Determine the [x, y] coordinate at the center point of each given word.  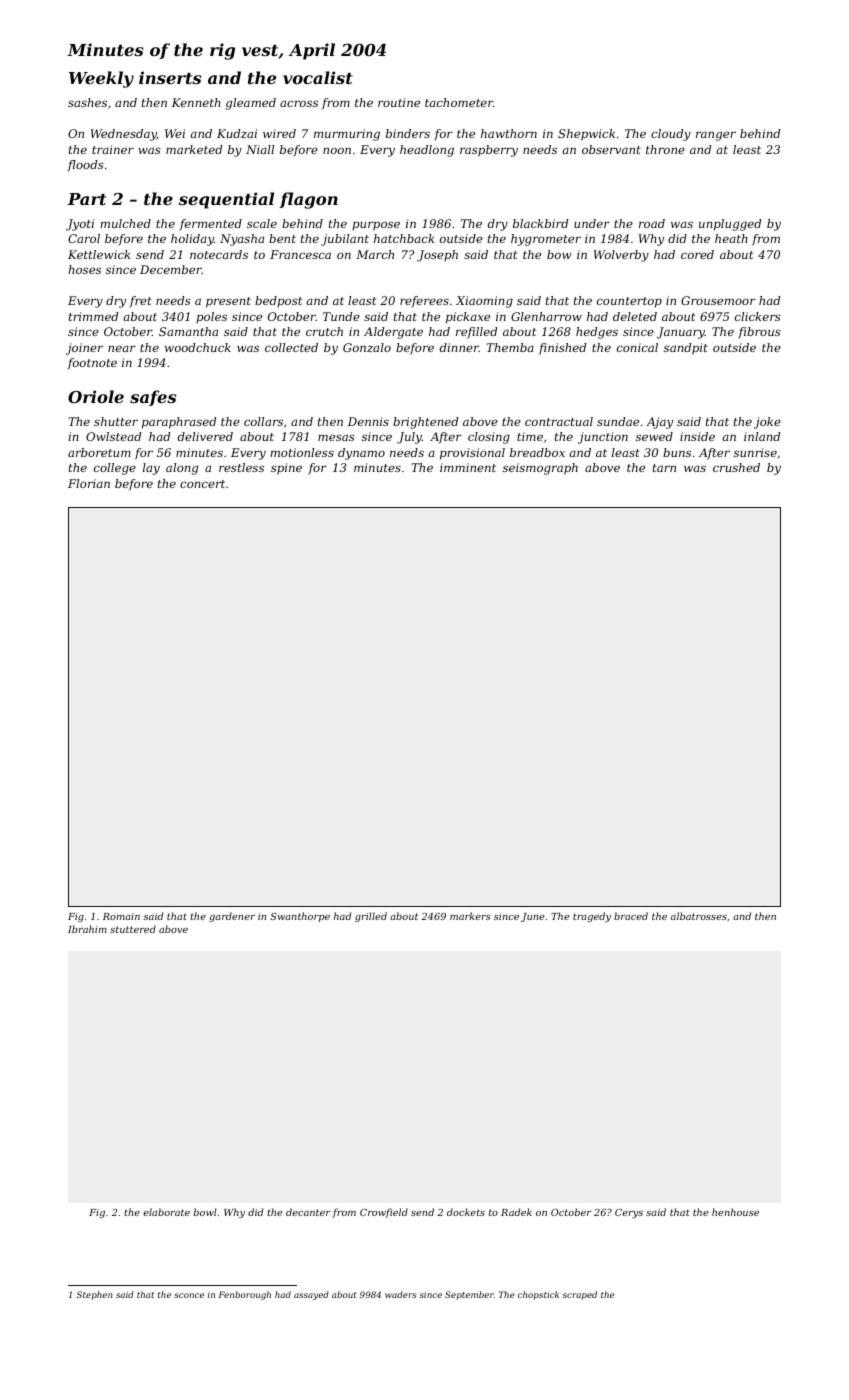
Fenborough [244, 1295]
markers [470, 916]
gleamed [251, 104]
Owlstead [113, 436]
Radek [516, 1212]
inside [697, 436]
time [530, 436]
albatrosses [699, 916]
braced [631, 916]
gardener [232, 917]
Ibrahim [87, 929]
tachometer [459, 102]
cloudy [671, 135]
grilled [371, 917]
